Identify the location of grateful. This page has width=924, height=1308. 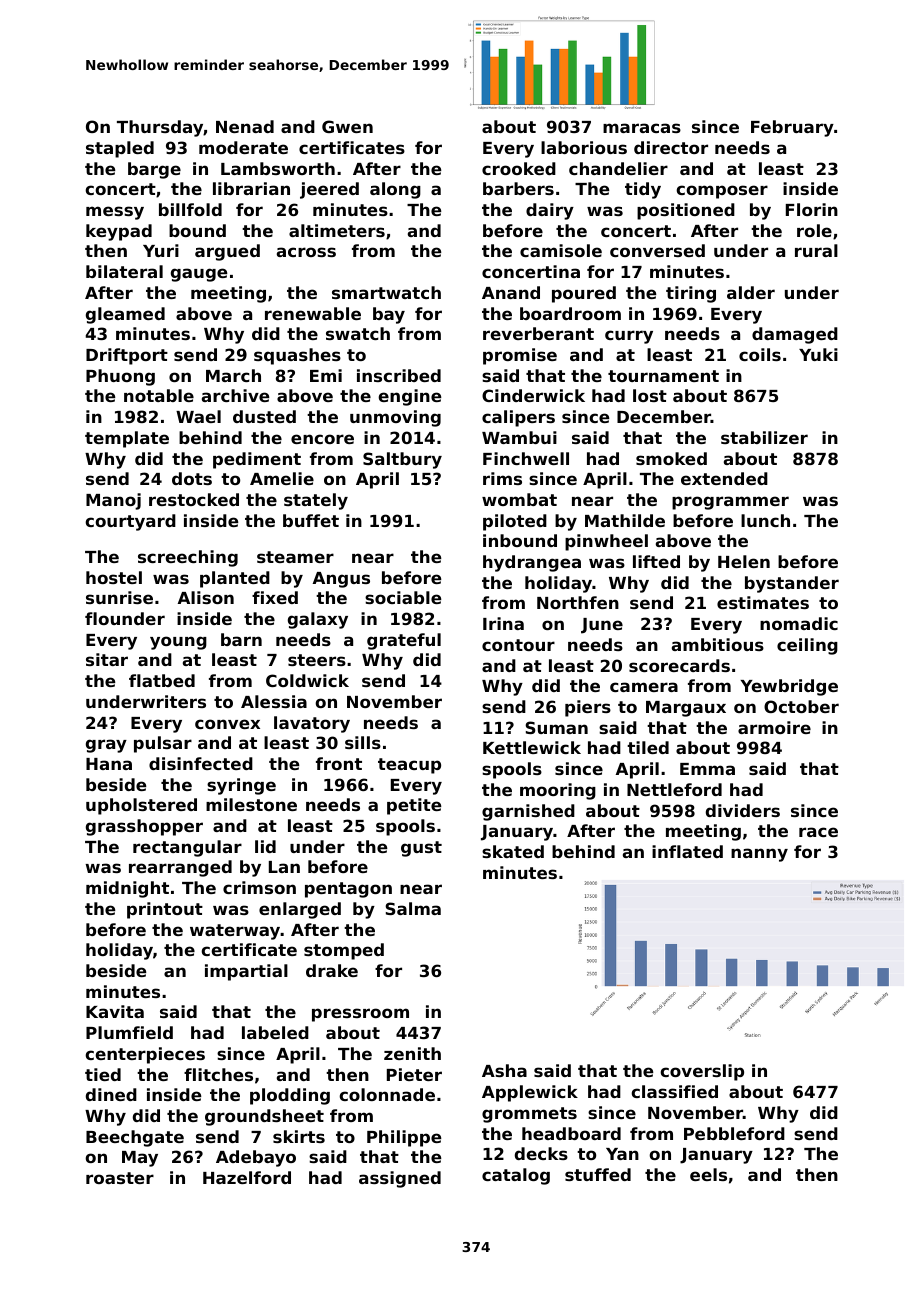
(404, 641).
